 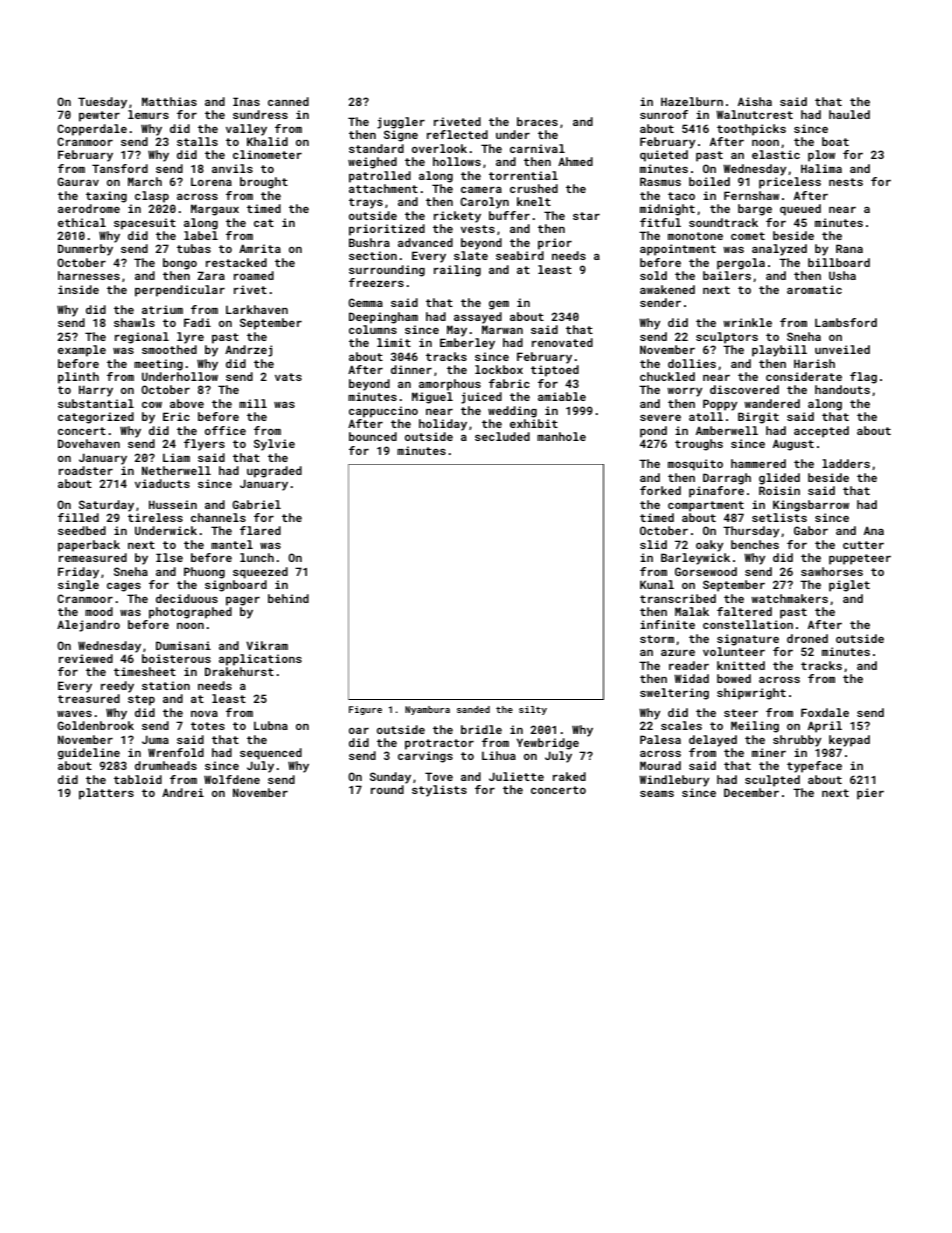 I want to click on wandered, so click(x=772, y=403).
